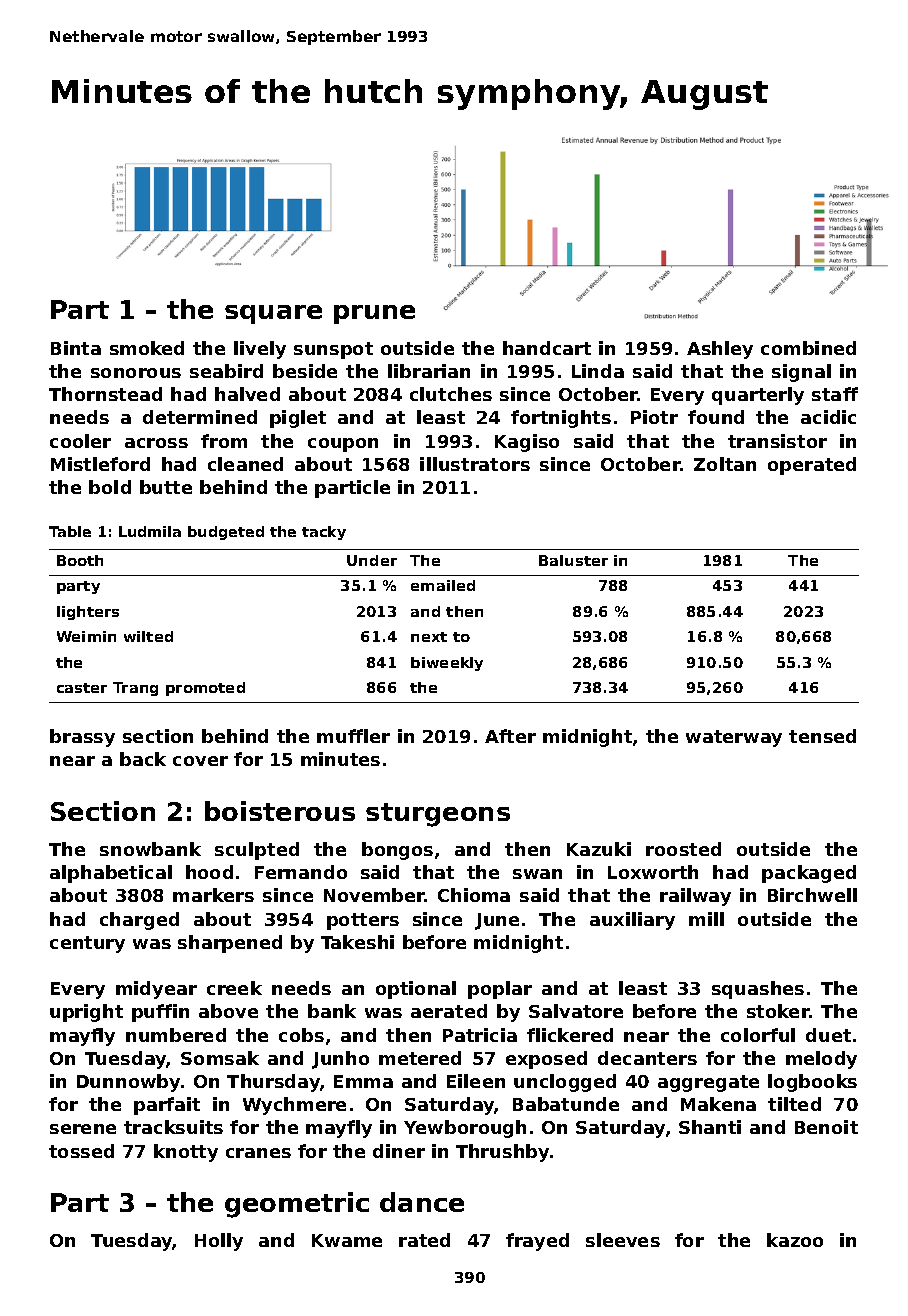  What do you see at coordinates (475, 464) in the screenshot?
I see `illustrators` at bounding box center [475, 464].
